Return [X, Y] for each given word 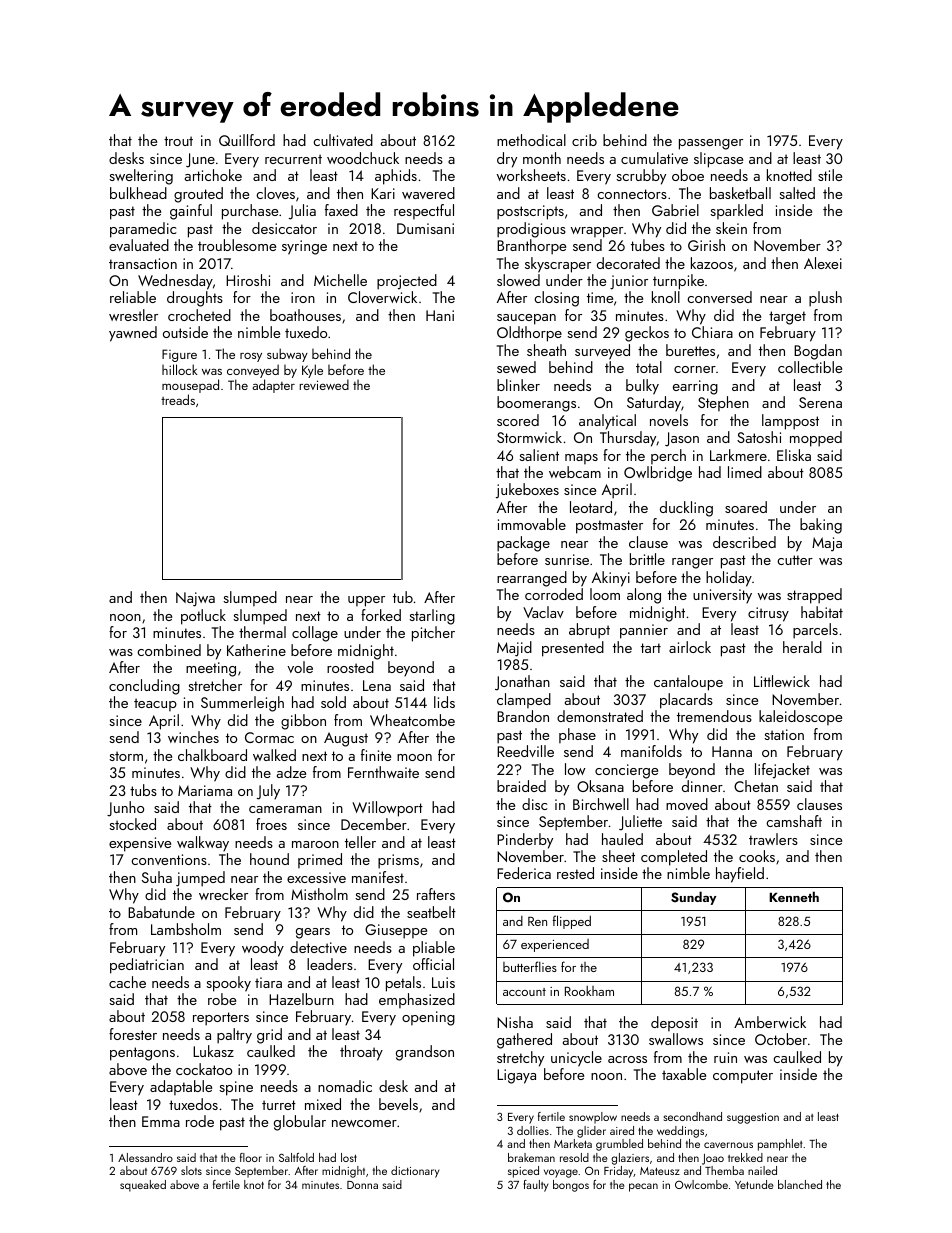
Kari [383, 193]
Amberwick [770, 1022]
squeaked [143, 1186]
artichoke [213, 175]
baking [821, 526]
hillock [179, 369]
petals [403, 984]
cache [127, 982]
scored [518, 420]
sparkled [736, 211]
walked [274, 755]
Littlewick [782, 681]
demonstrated [600, 716]
